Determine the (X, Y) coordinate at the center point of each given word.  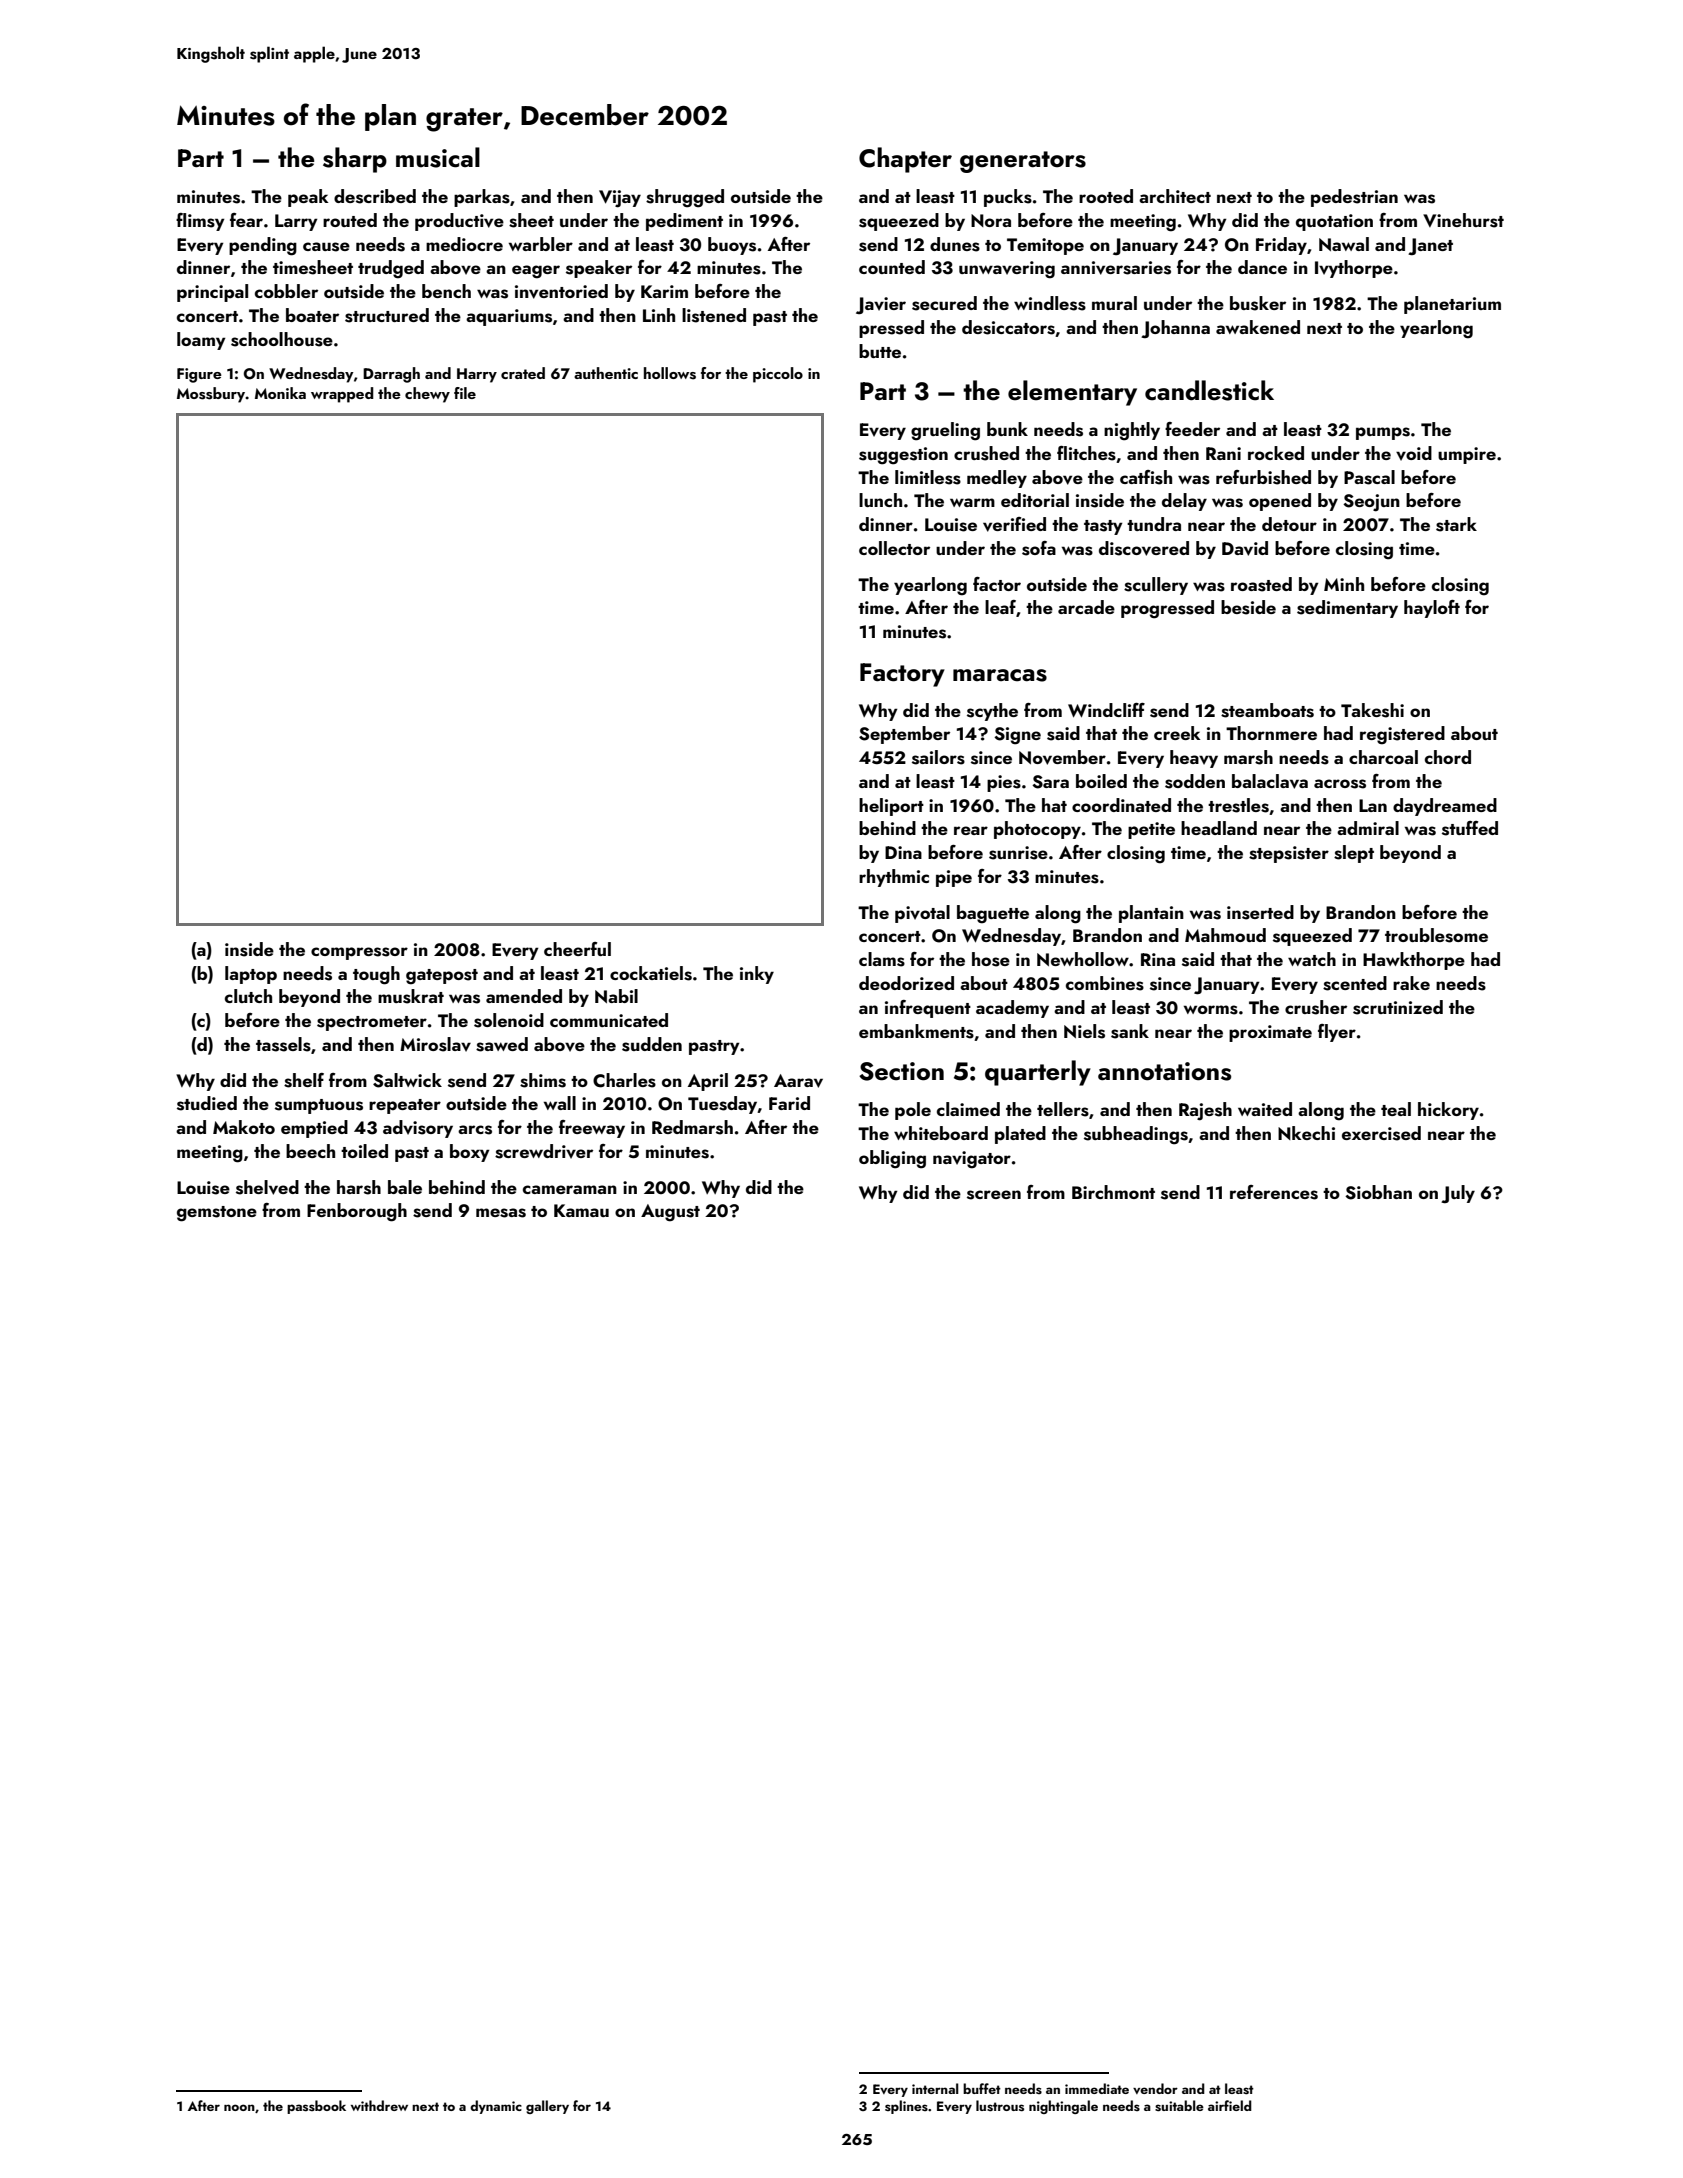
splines (906, 2107)
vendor (1155, 2088)
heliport (891, 807)
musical (438, 157)
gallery (547, 2107)
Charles (624, 1080)
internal (935, 2088)
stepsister (1289, 854)
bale (405, 1187)
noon (239, 2107)
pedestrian (1354, 198)
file (465, 393)
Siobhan (1378, 1192)
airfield (1230, 2105)
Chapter (905, 160)
